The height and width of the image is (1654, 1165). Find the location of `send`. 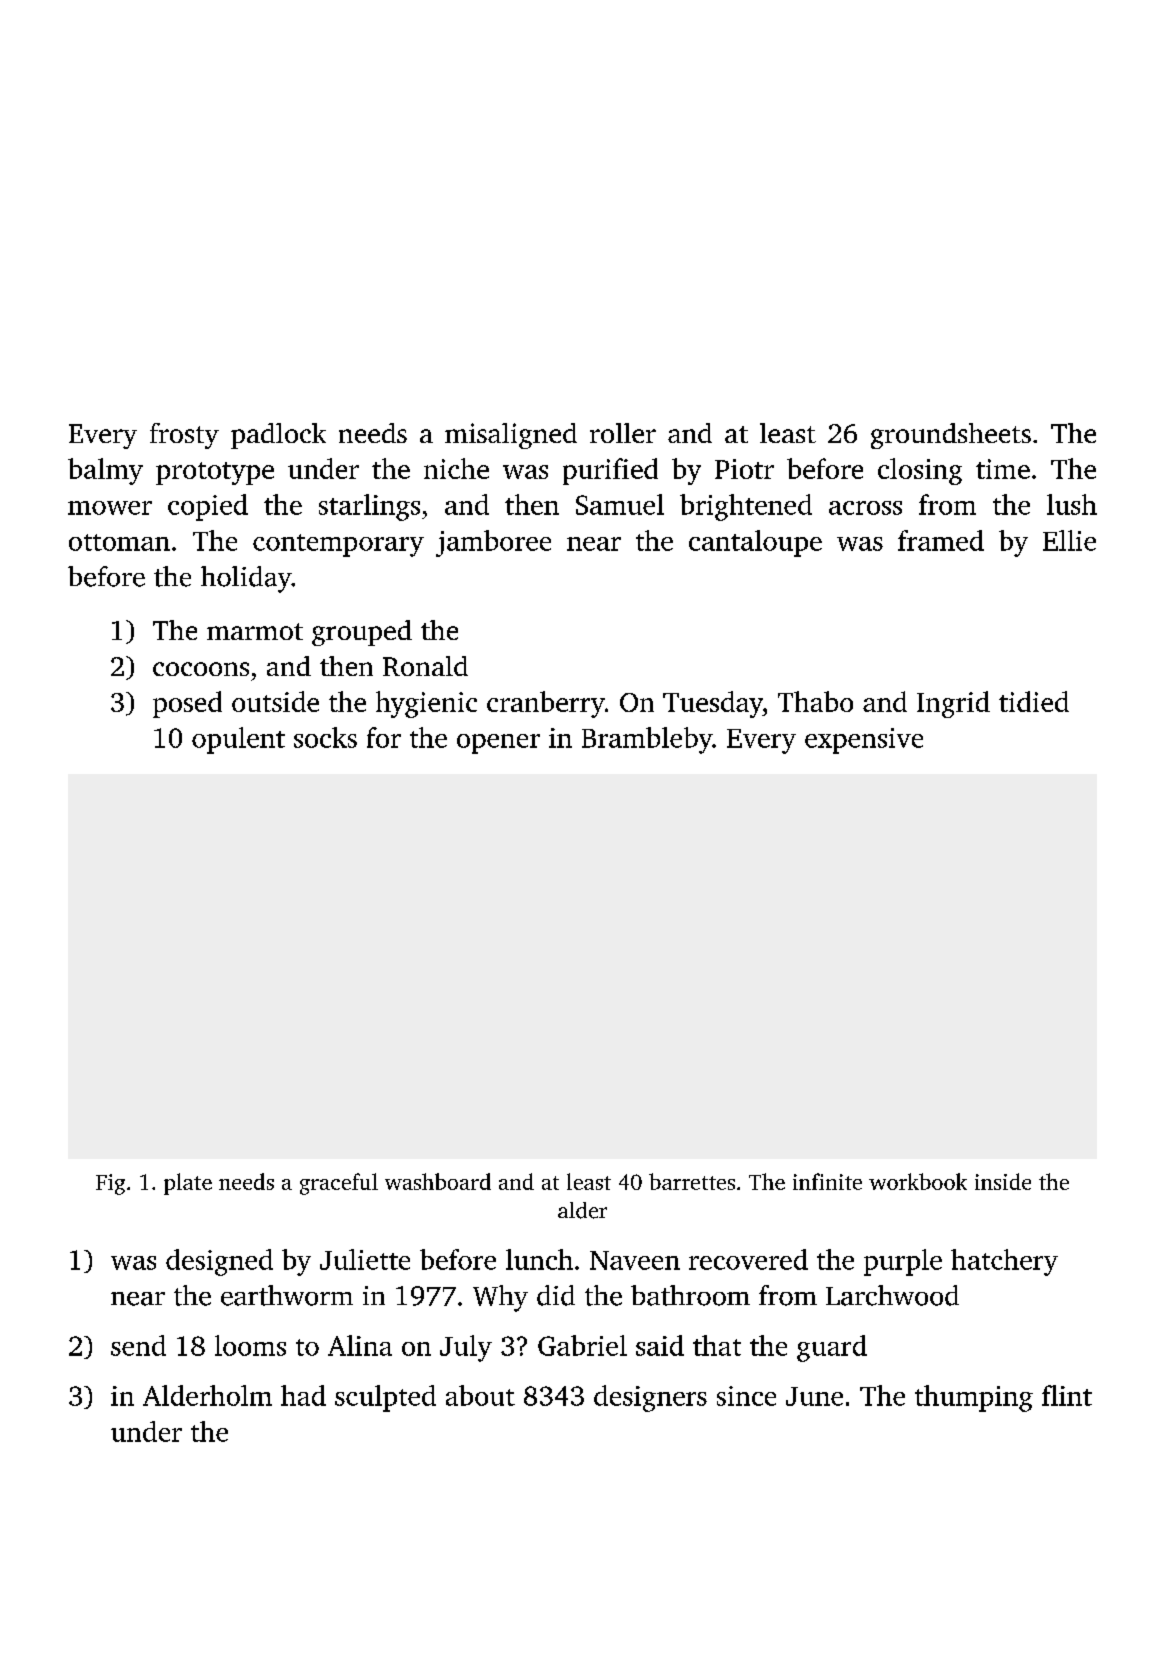

send is located at coordinates (138, 1345).
